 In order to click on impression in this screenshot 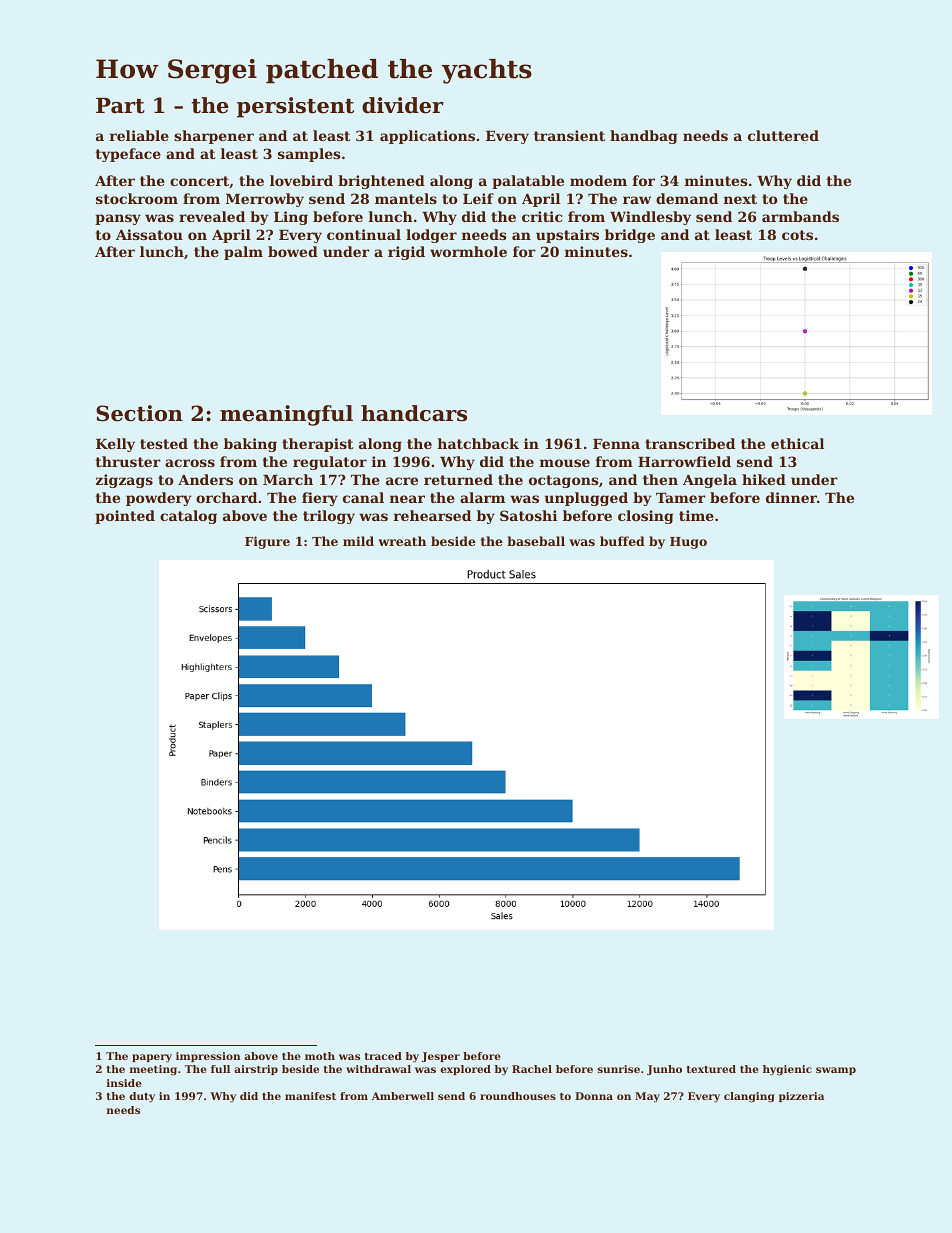, I will do `click(208, 1057)`.
